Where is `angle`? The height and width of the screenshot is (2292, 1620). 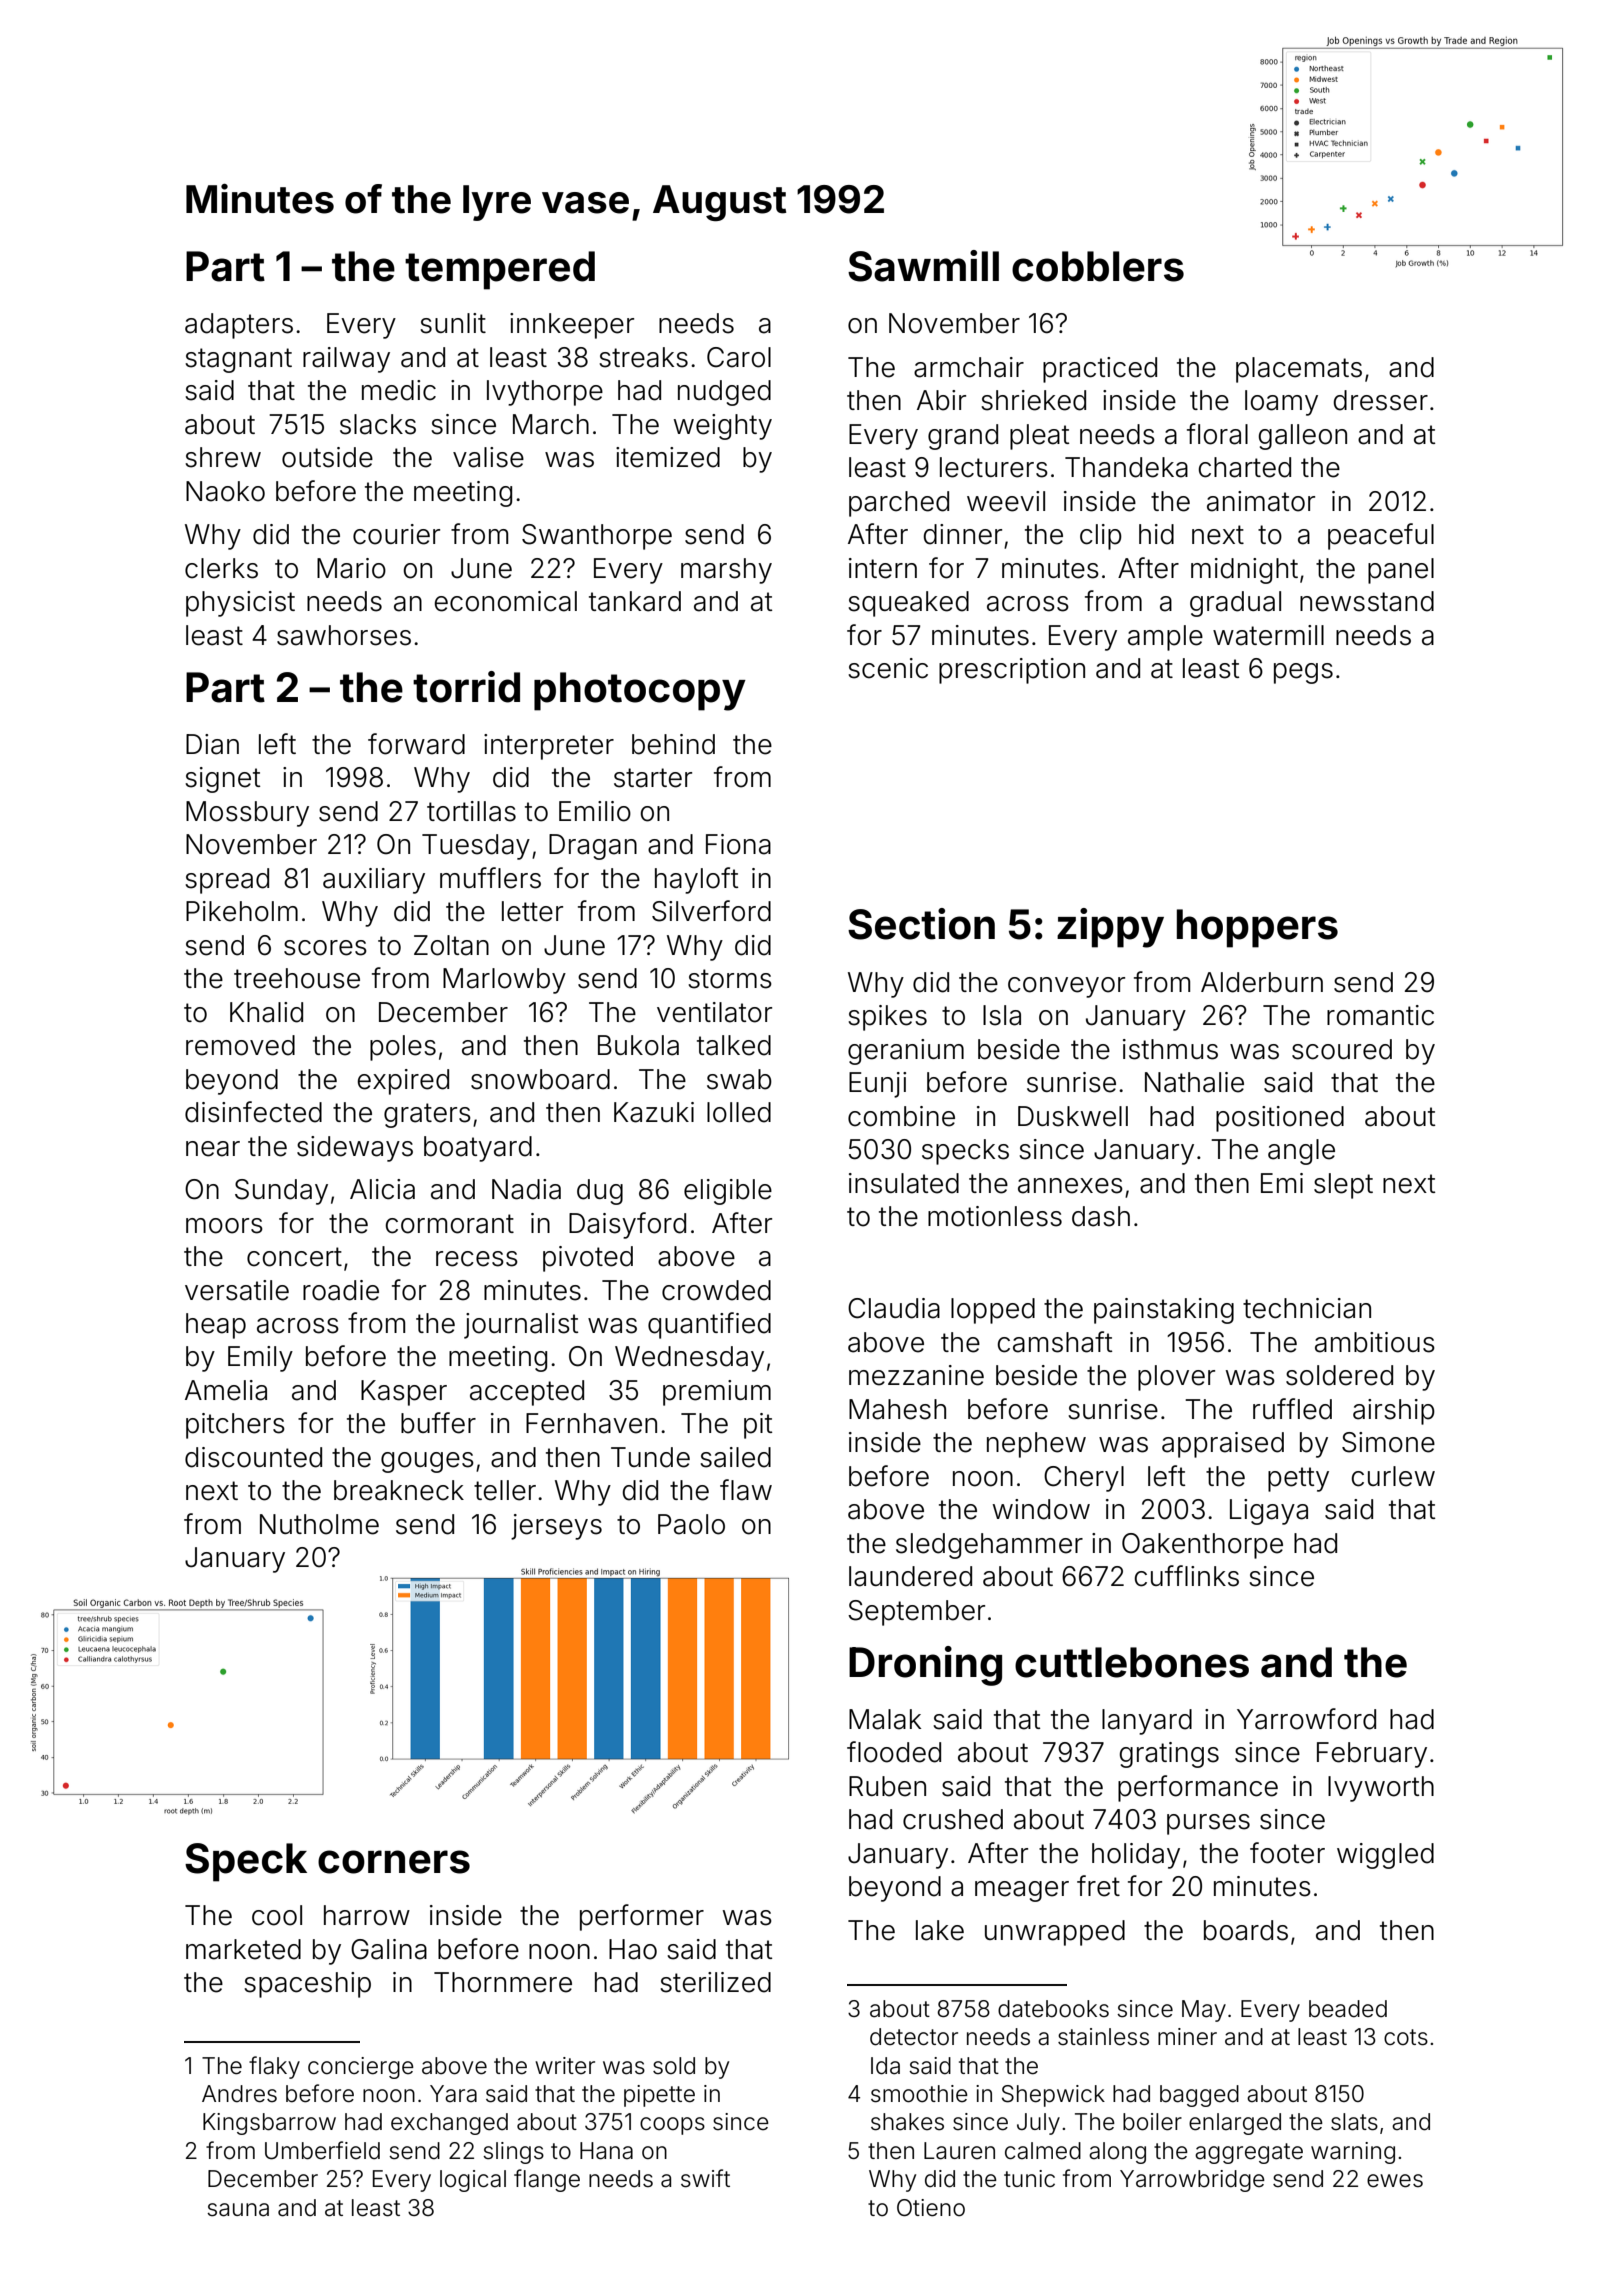
angle is located at coordinates (1301, 1152).
